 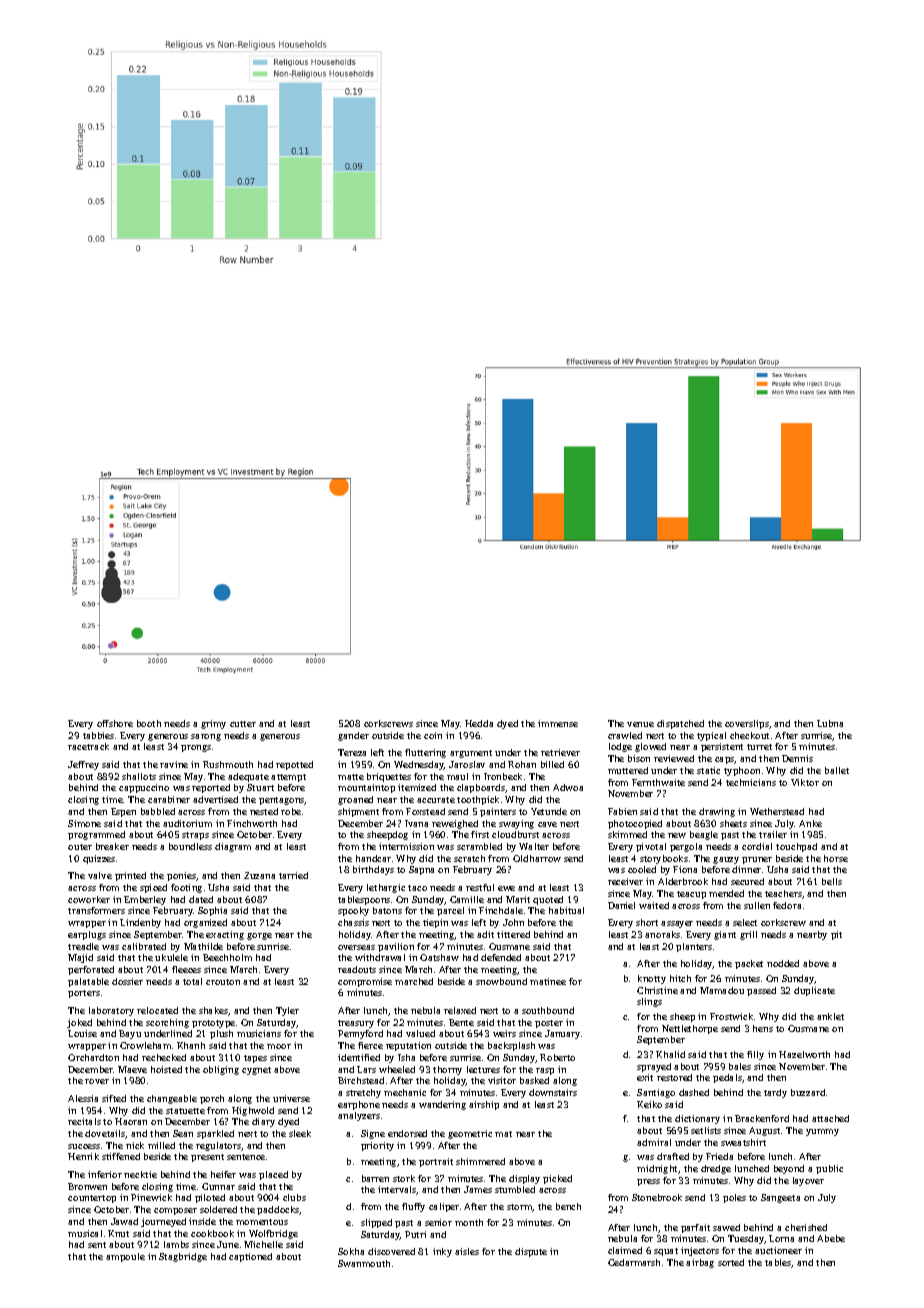 What do you see at coordinates (531, 1252) in the screenshot?
I see `dispute` at bounding box center [531, 1252].
